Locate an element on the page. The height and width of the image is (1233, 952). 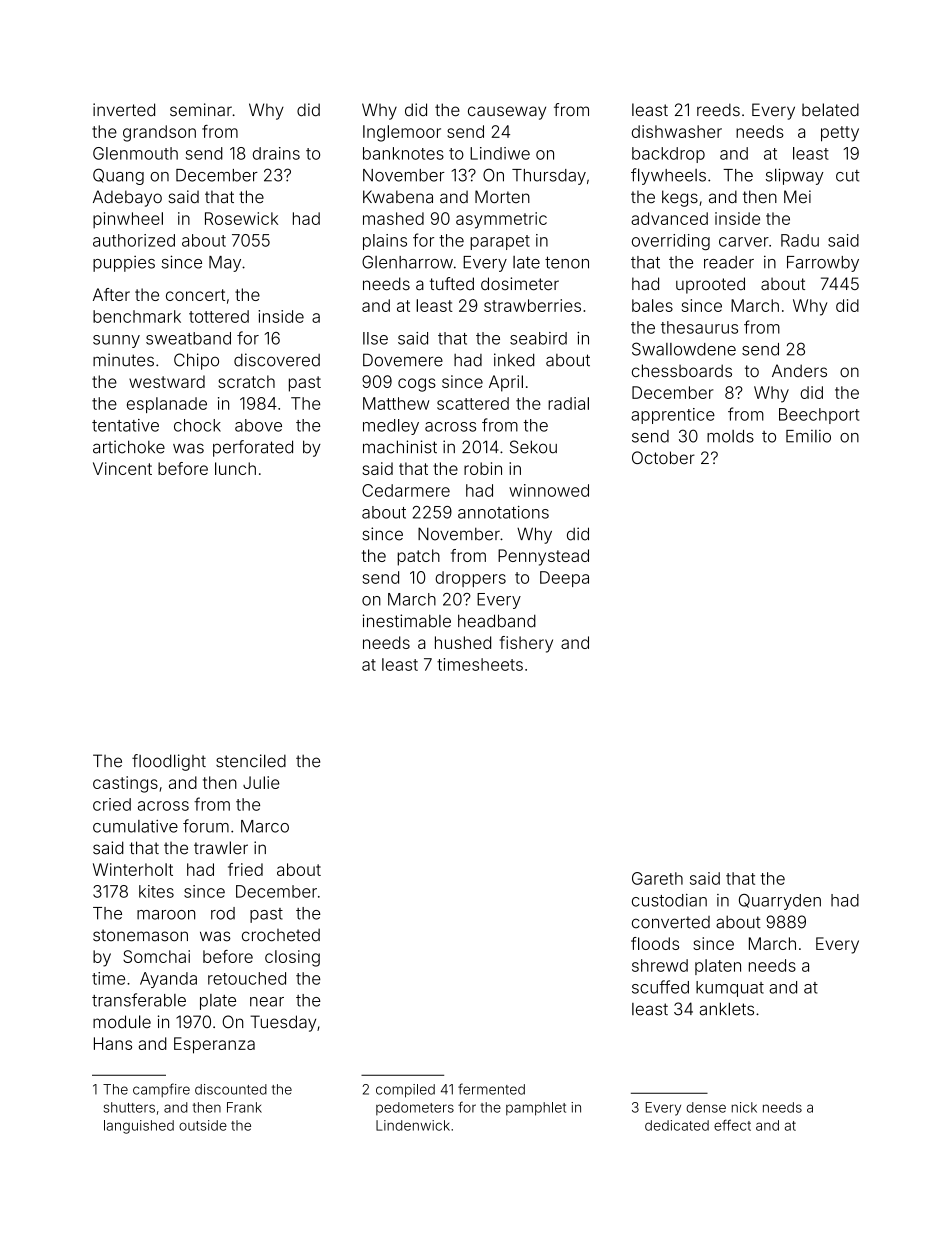
reeds is located at coordinates (718, 109).
